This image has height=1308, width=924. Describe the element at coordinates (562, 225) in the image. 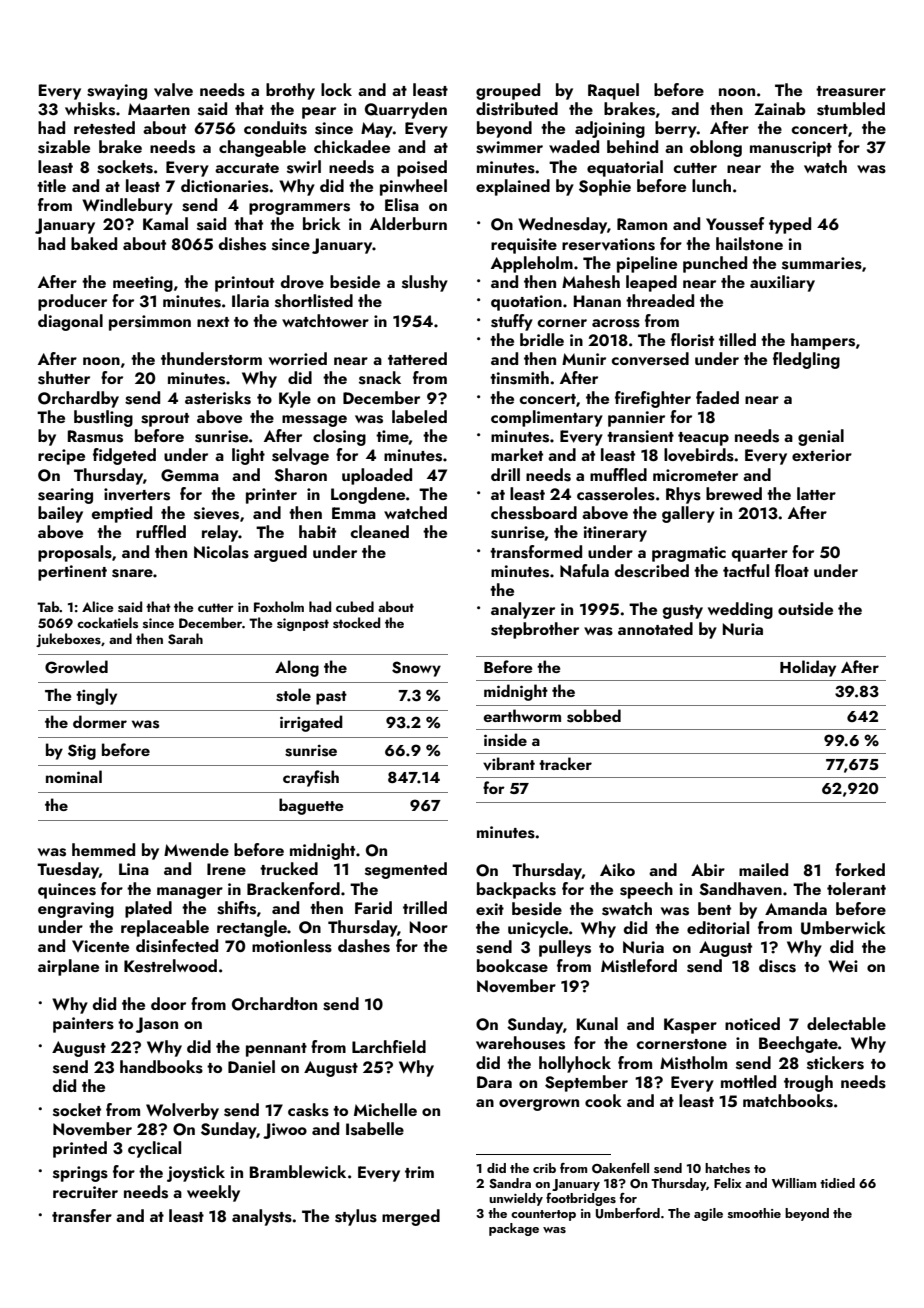

I see `Wednesday` at that location.
